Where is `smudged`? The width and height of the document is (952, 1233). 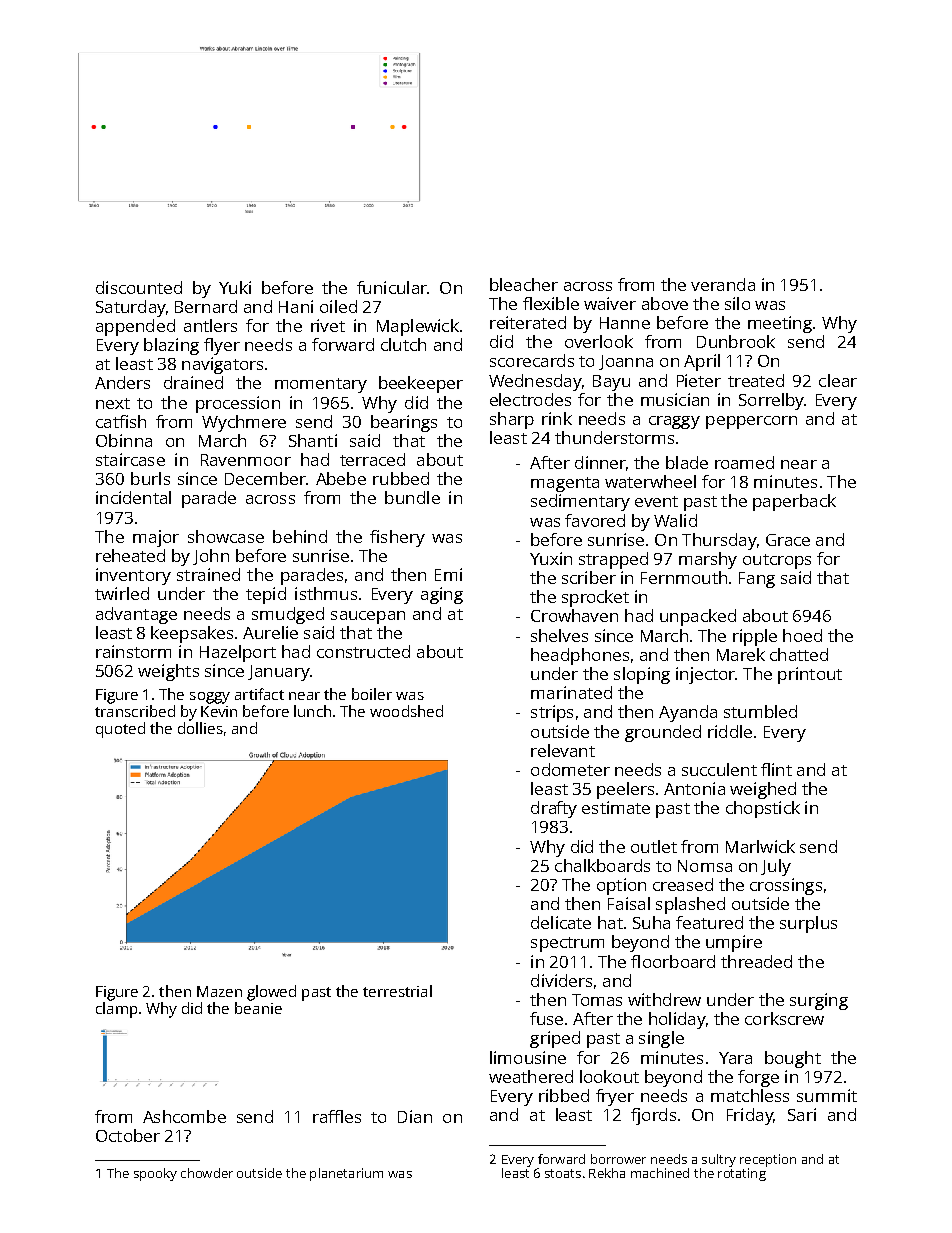
smudged is located at coordinates (288, 615).
